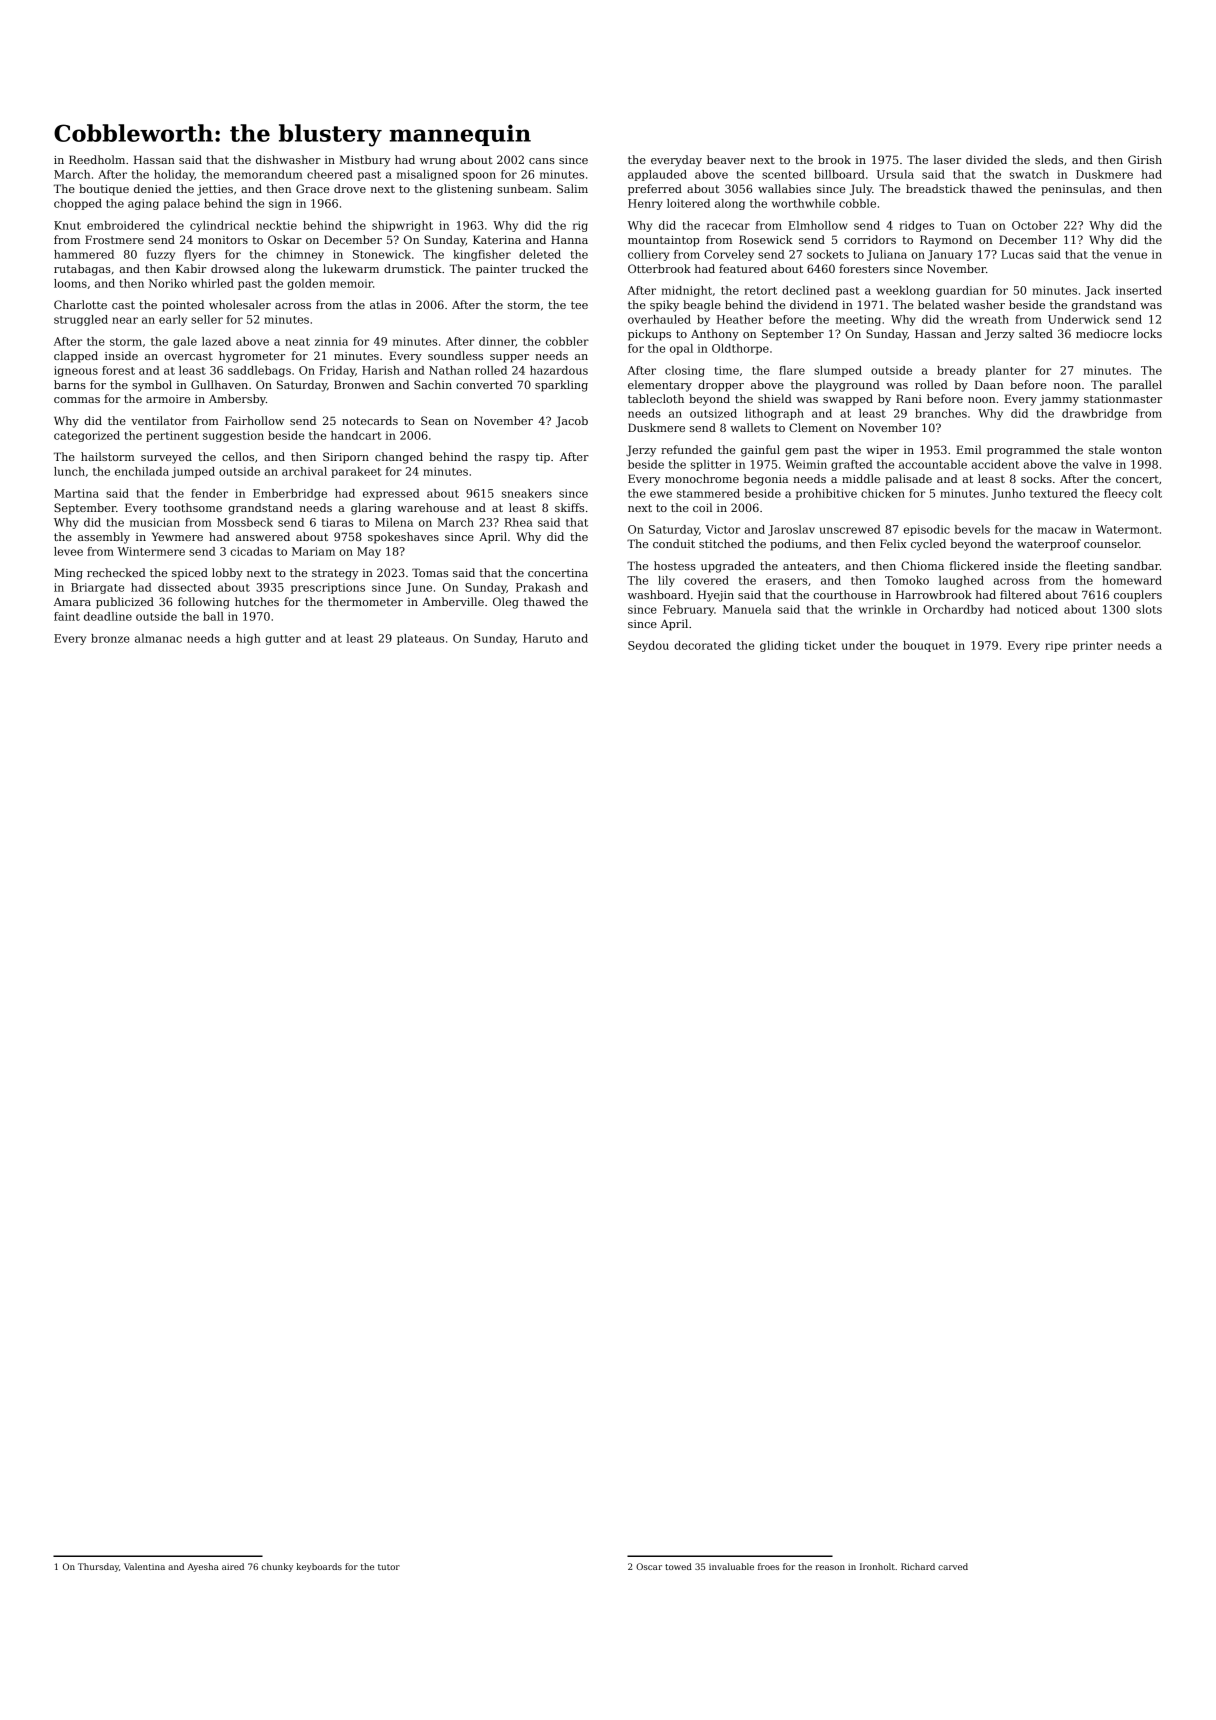 The width and height of the document is (1216, 1720). I want to click on Seydou, so click(648, 646).
